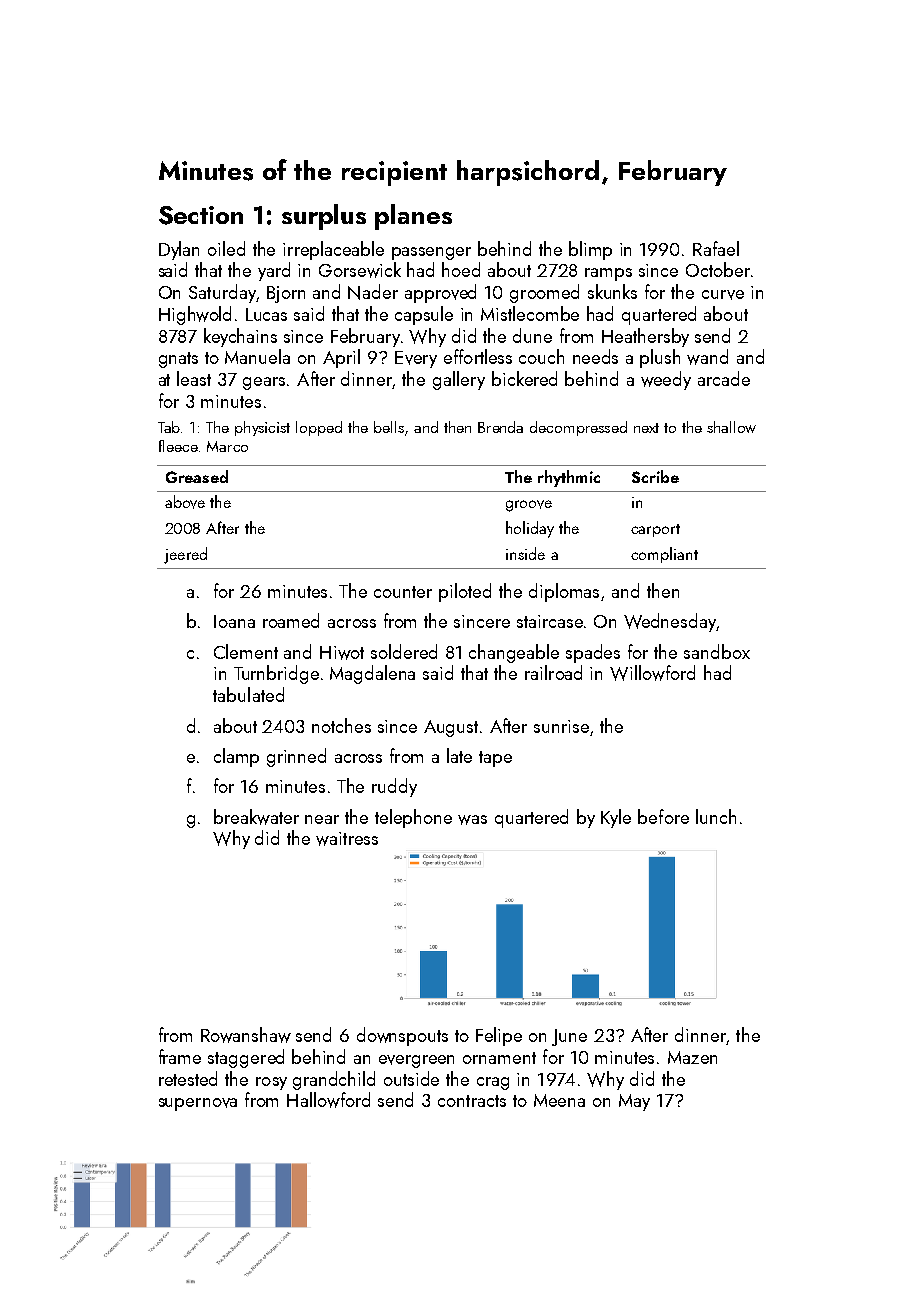  Describe the element at coordinates (201, 215) in the page. I see `Section` at that location.
